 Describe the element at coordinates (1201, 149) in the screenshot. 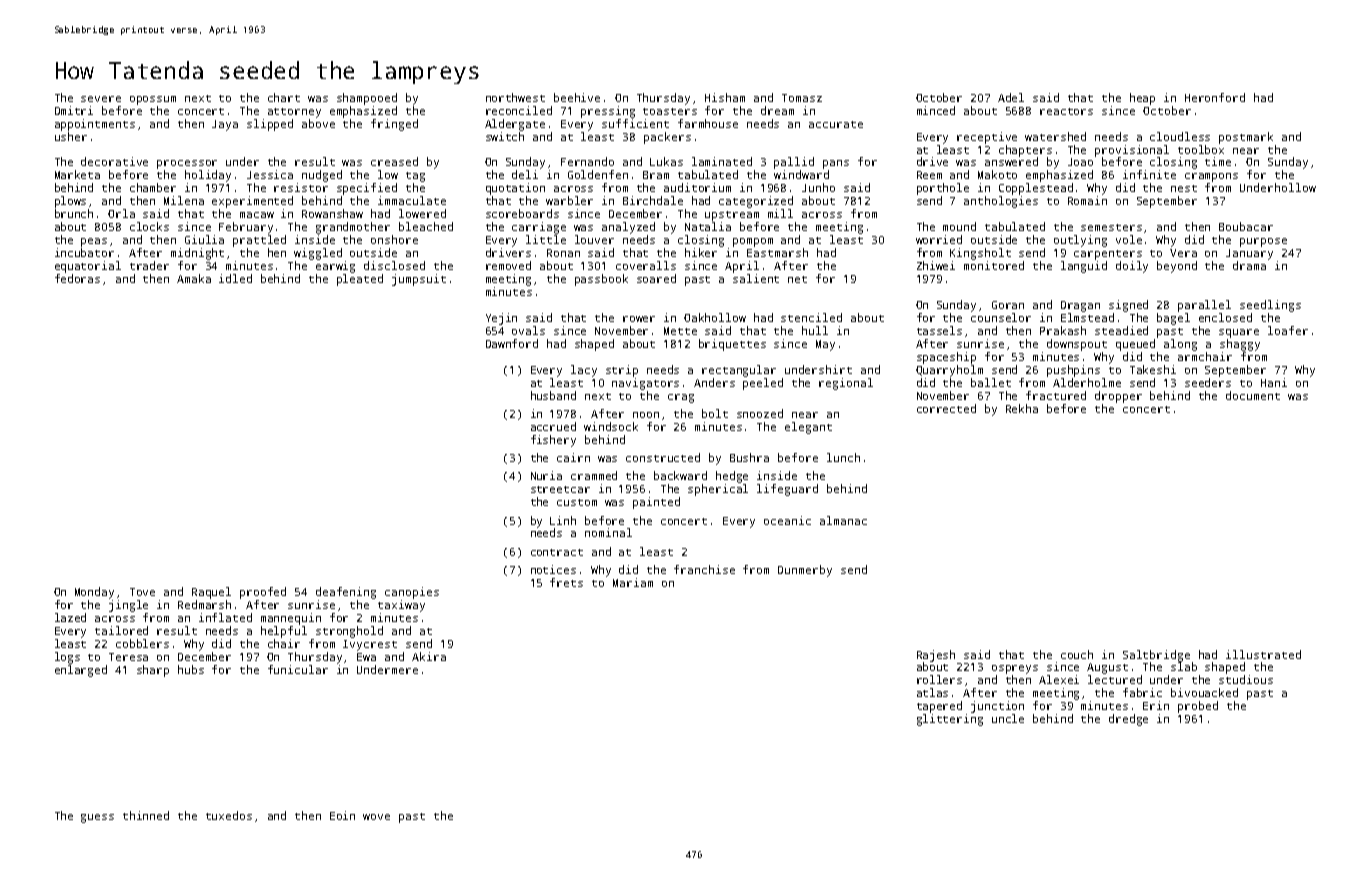

I see `toolbox` at that location.
